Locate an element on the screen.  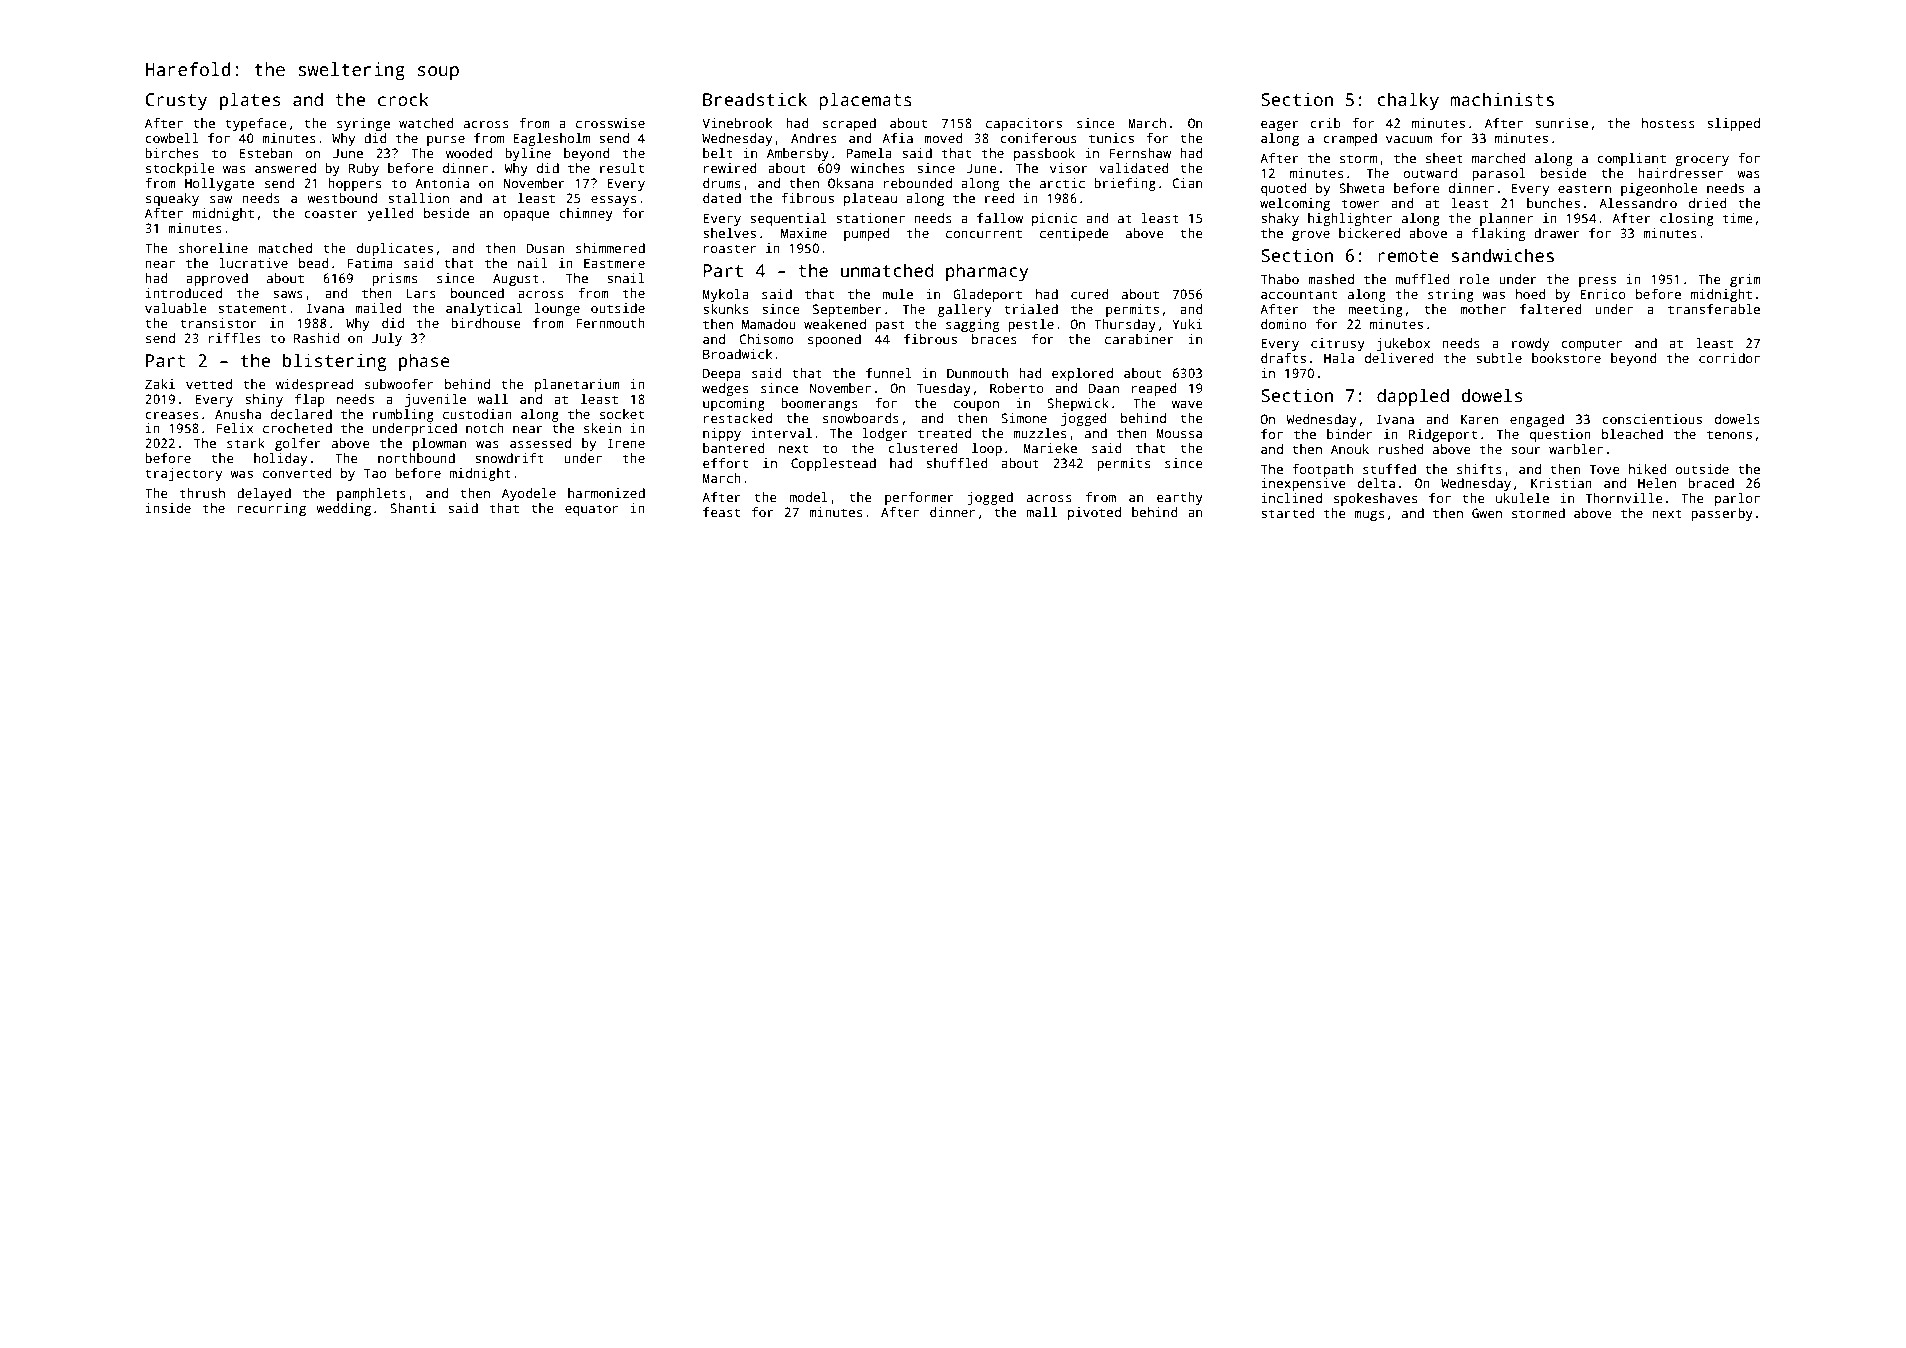
Crusty is located at coordinates (176, 101).
